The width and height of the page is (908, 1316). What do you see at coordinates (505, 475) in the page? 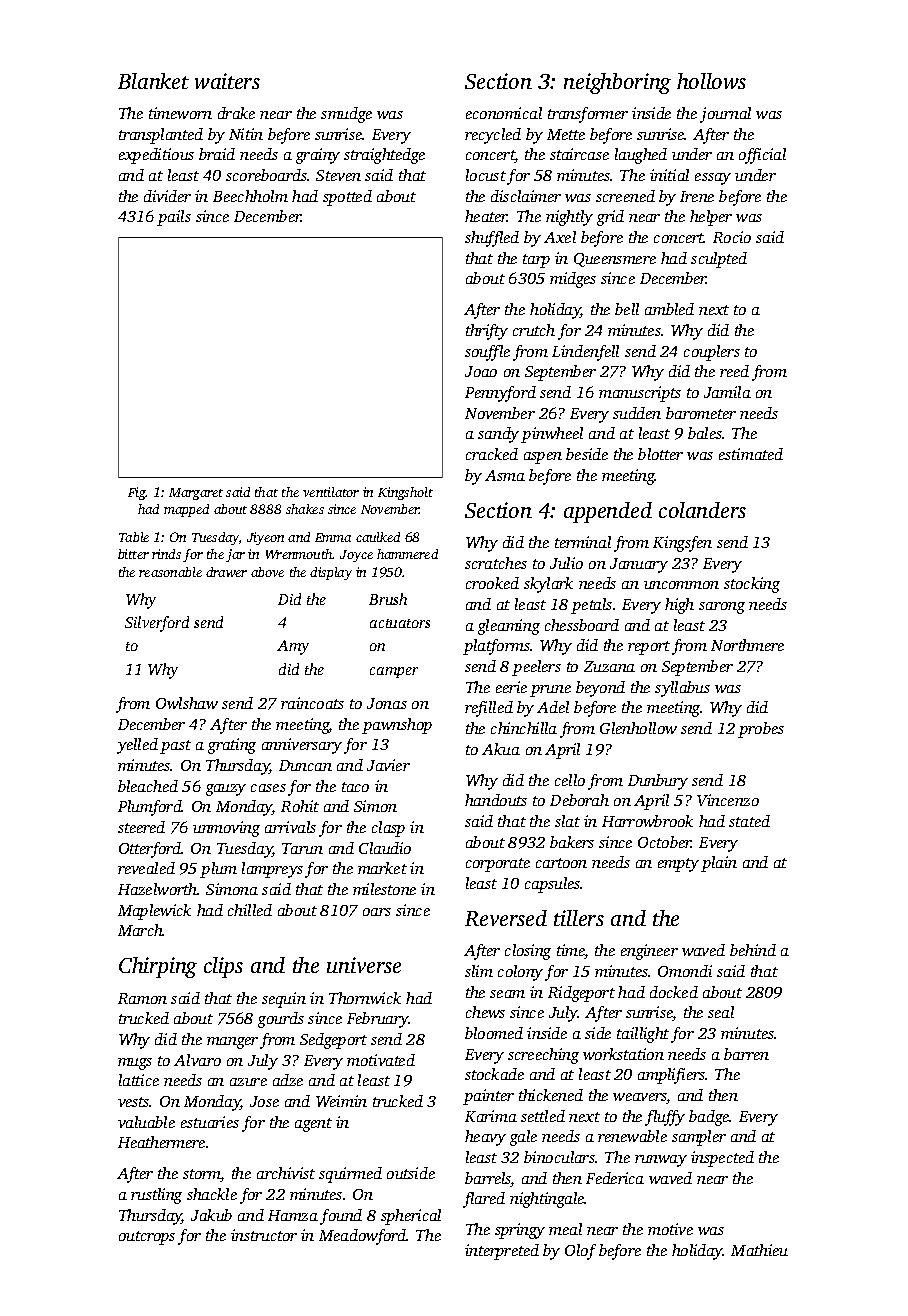
I see `Asma` at bounding box center [505, 475].
